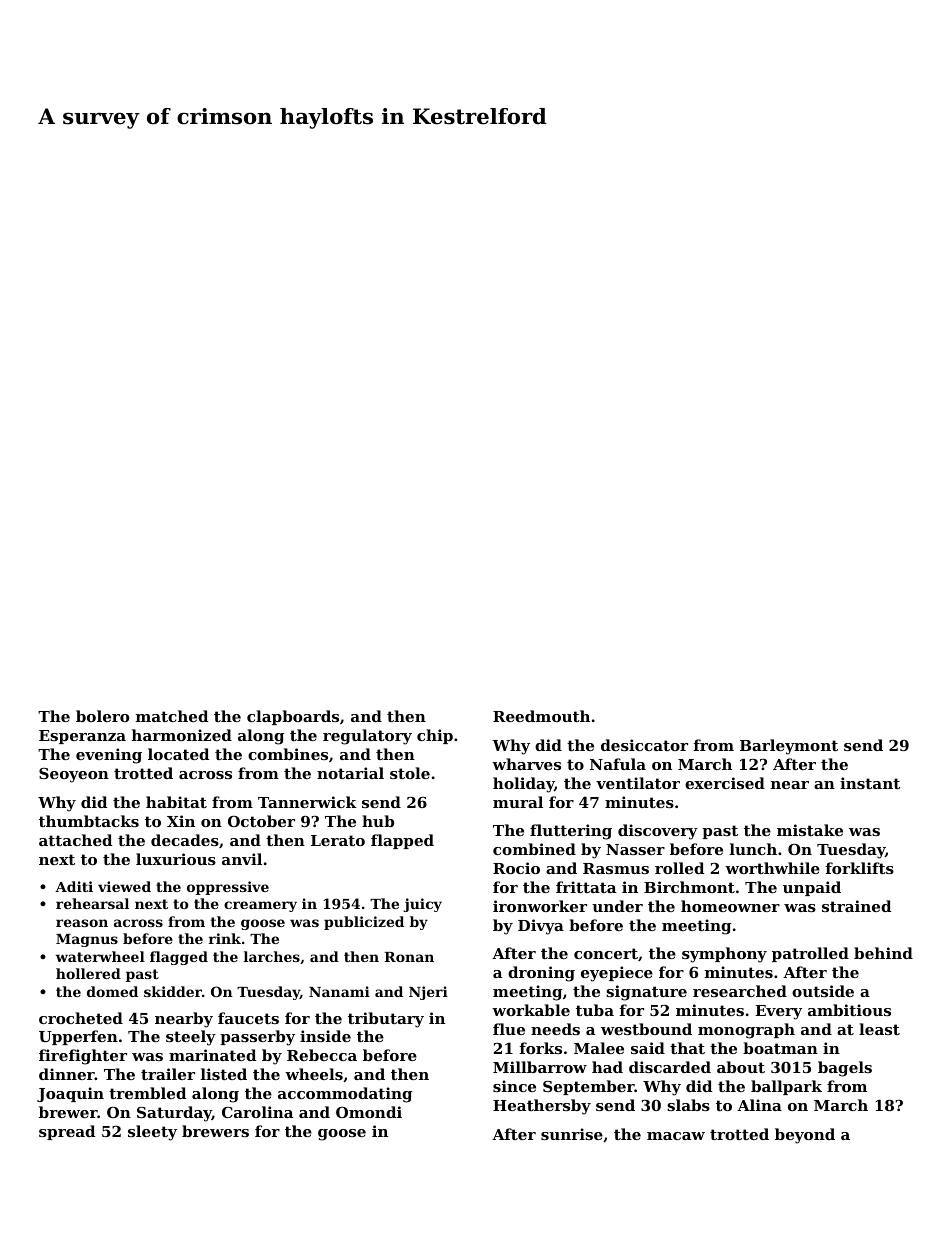  Describe the element at coordinates (856, 906) in the image. I see `strained` at that location.
